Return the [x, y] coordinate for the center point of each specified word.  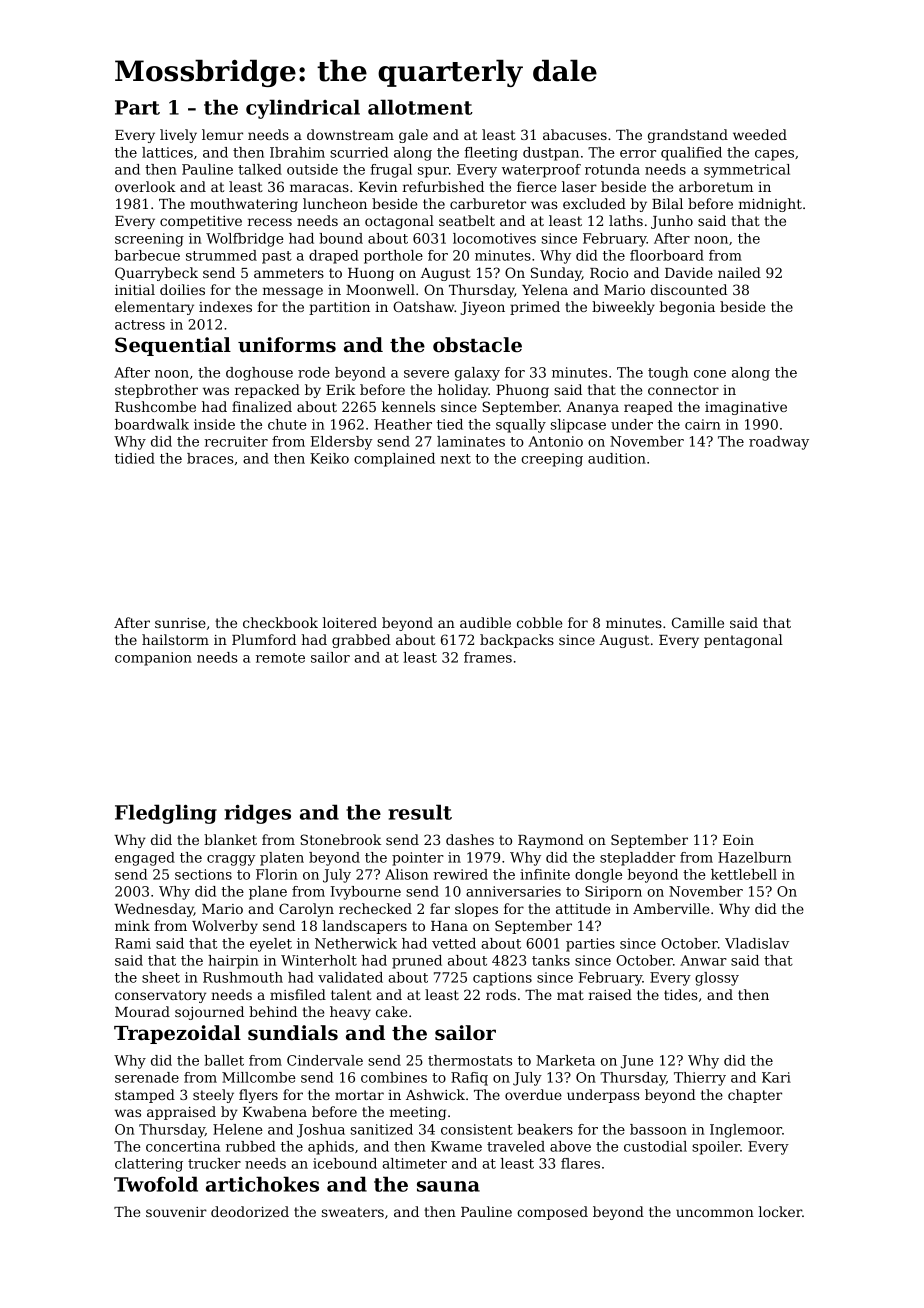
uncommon [715, 1213]
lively [178, 136]
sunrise [180, 623]
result [420, 812]
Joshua [321, 1131]
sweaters [353, 1212]
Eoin [738, 840]
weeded [760, 134]
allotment [420, 107]
